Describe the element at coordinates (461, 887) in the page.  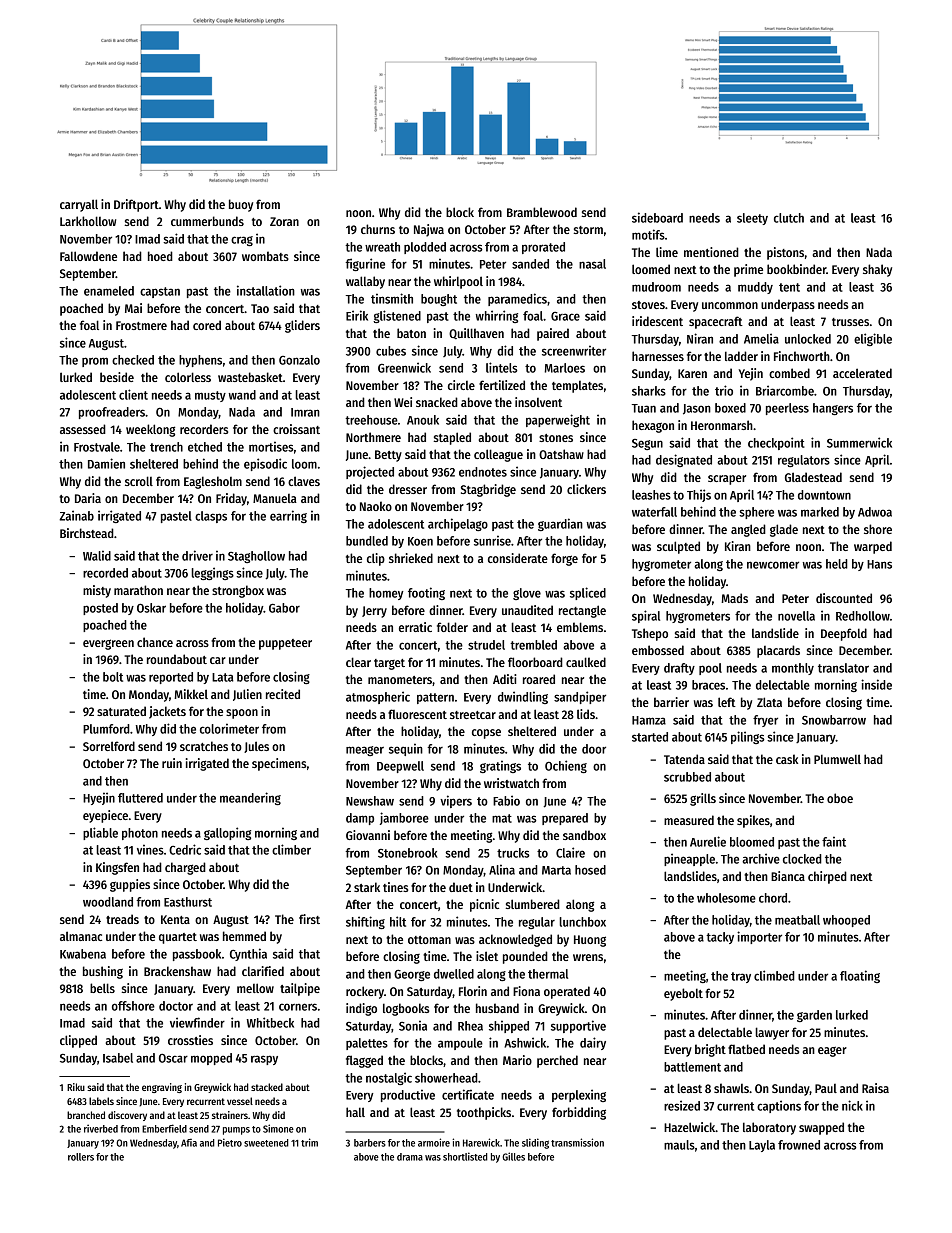
I see `duet` at that location.
